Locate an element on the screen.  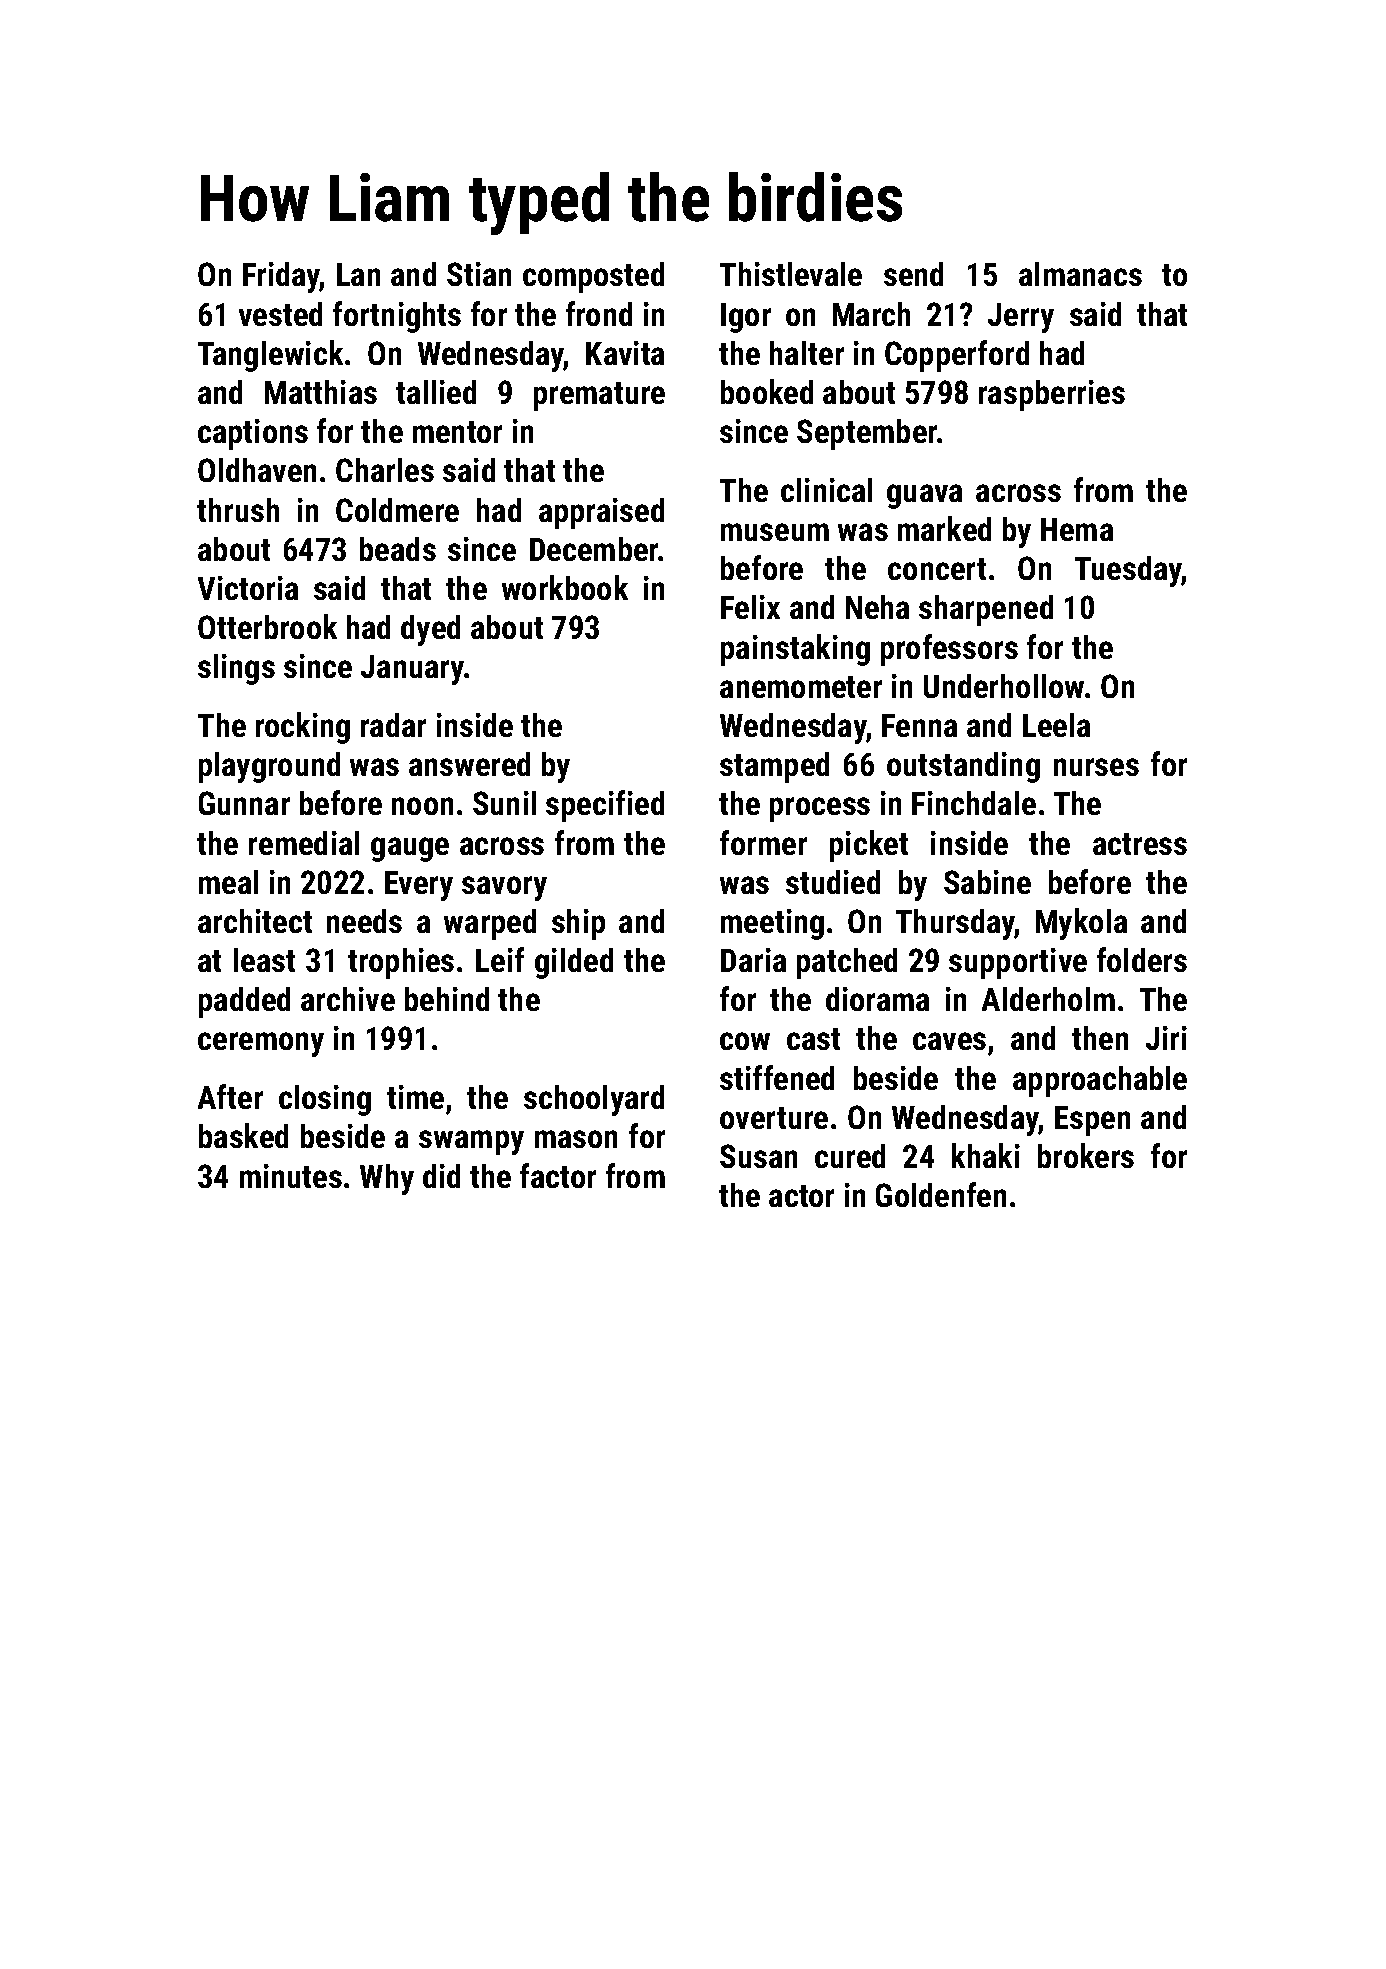
Charles is located at coordinates (385, 470).
